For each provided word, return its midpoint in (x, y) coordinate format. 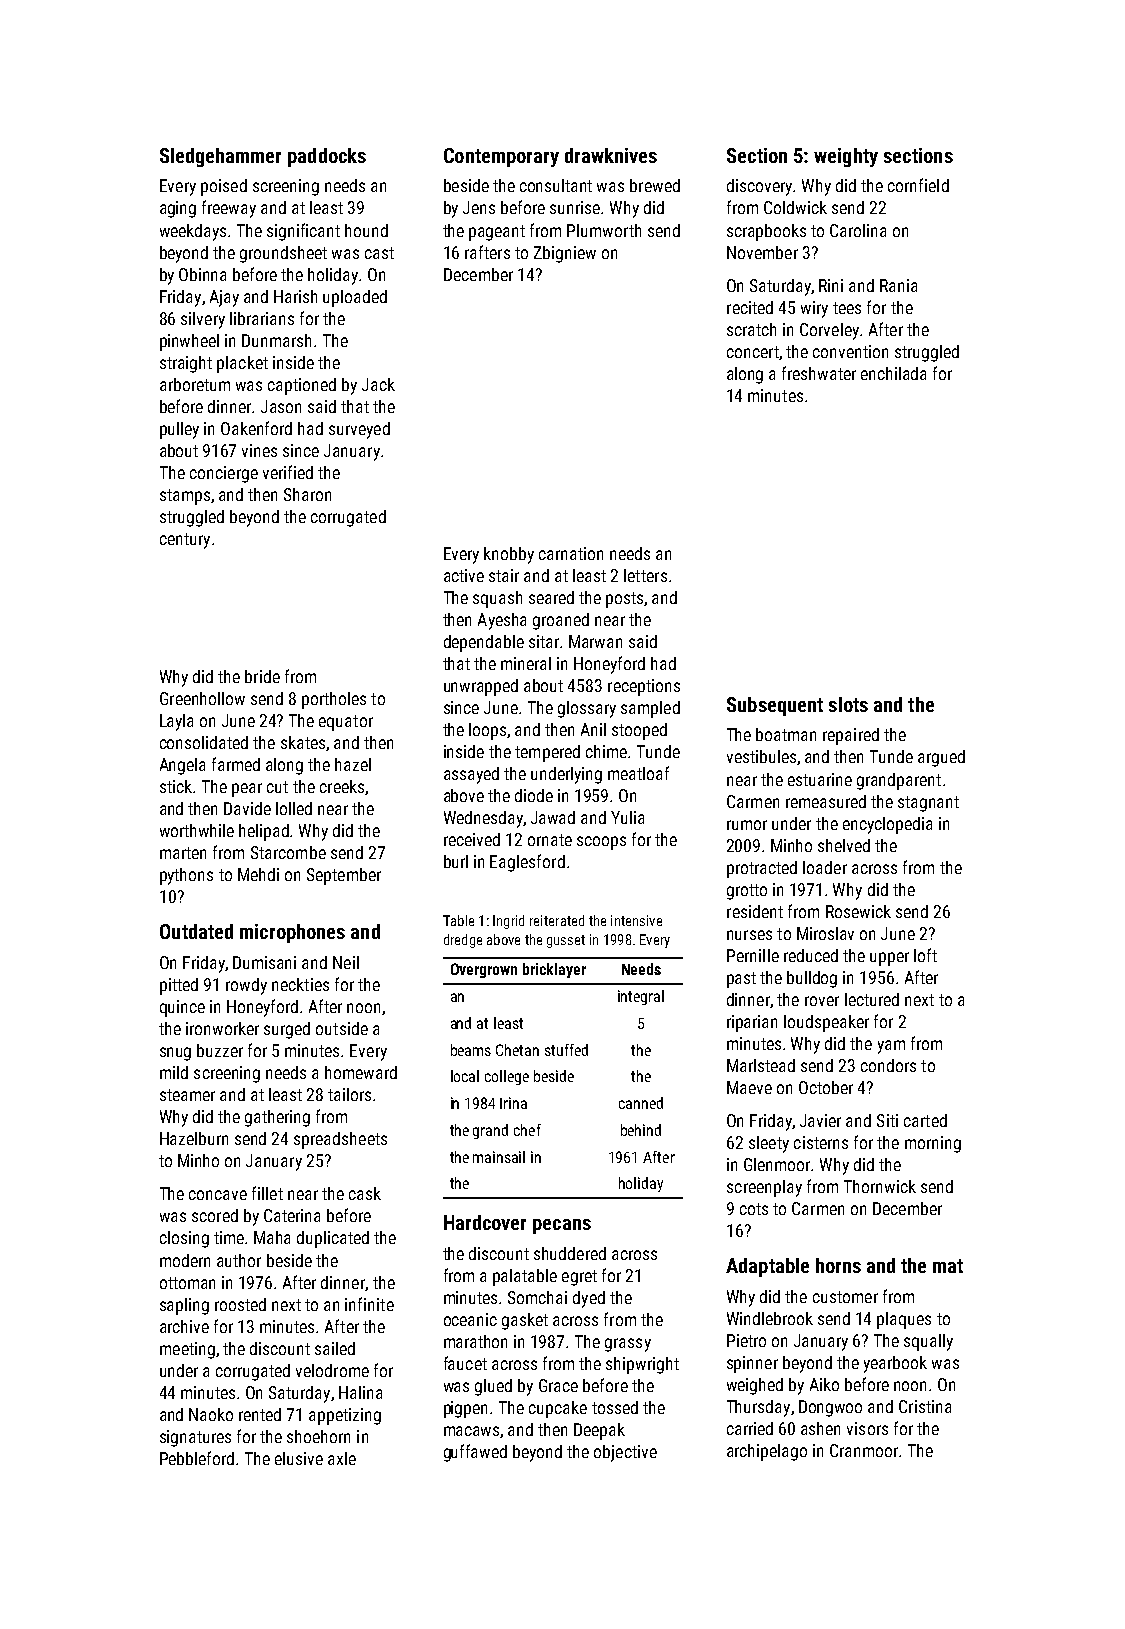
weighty (846, 157)
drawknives (611, 155)
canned (641, 1103)
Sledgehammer (220, 157)
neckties (300, 984)
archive (184, 1326)
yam (891, 1047)
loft (925, 955)
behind (641, 1130)
